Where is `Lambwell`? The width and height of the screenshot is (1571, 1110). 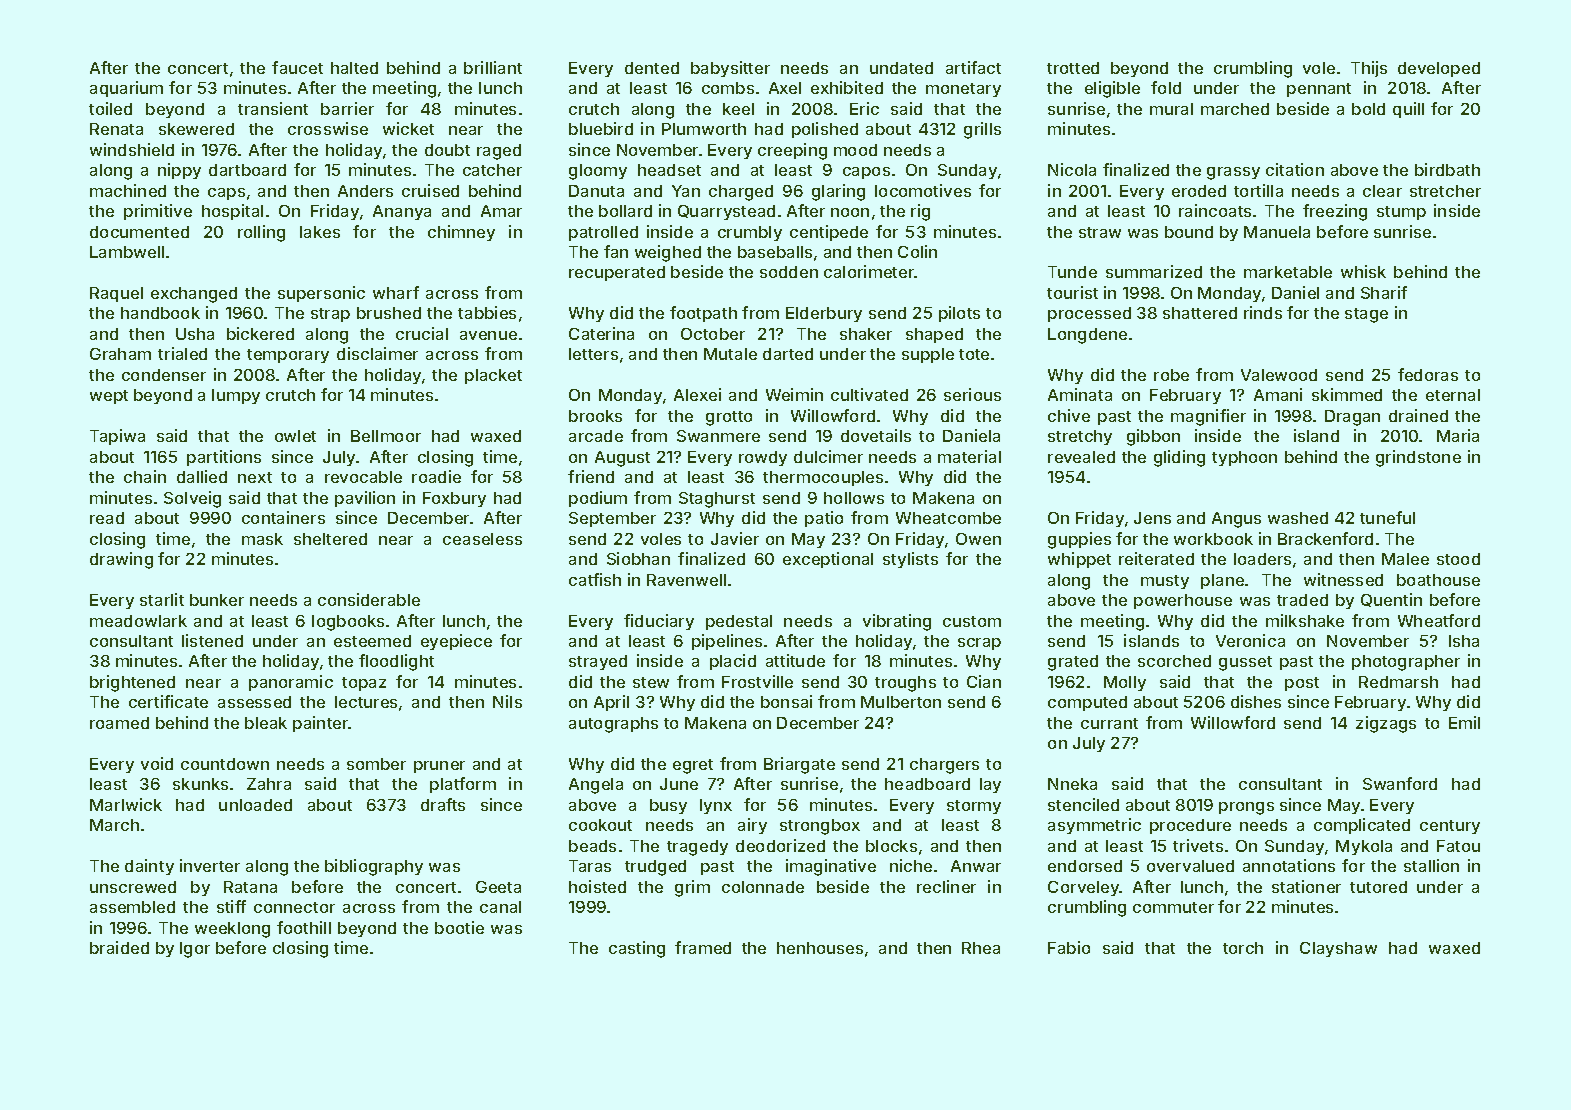
Lambwell is located at coordinates (127, 252).
